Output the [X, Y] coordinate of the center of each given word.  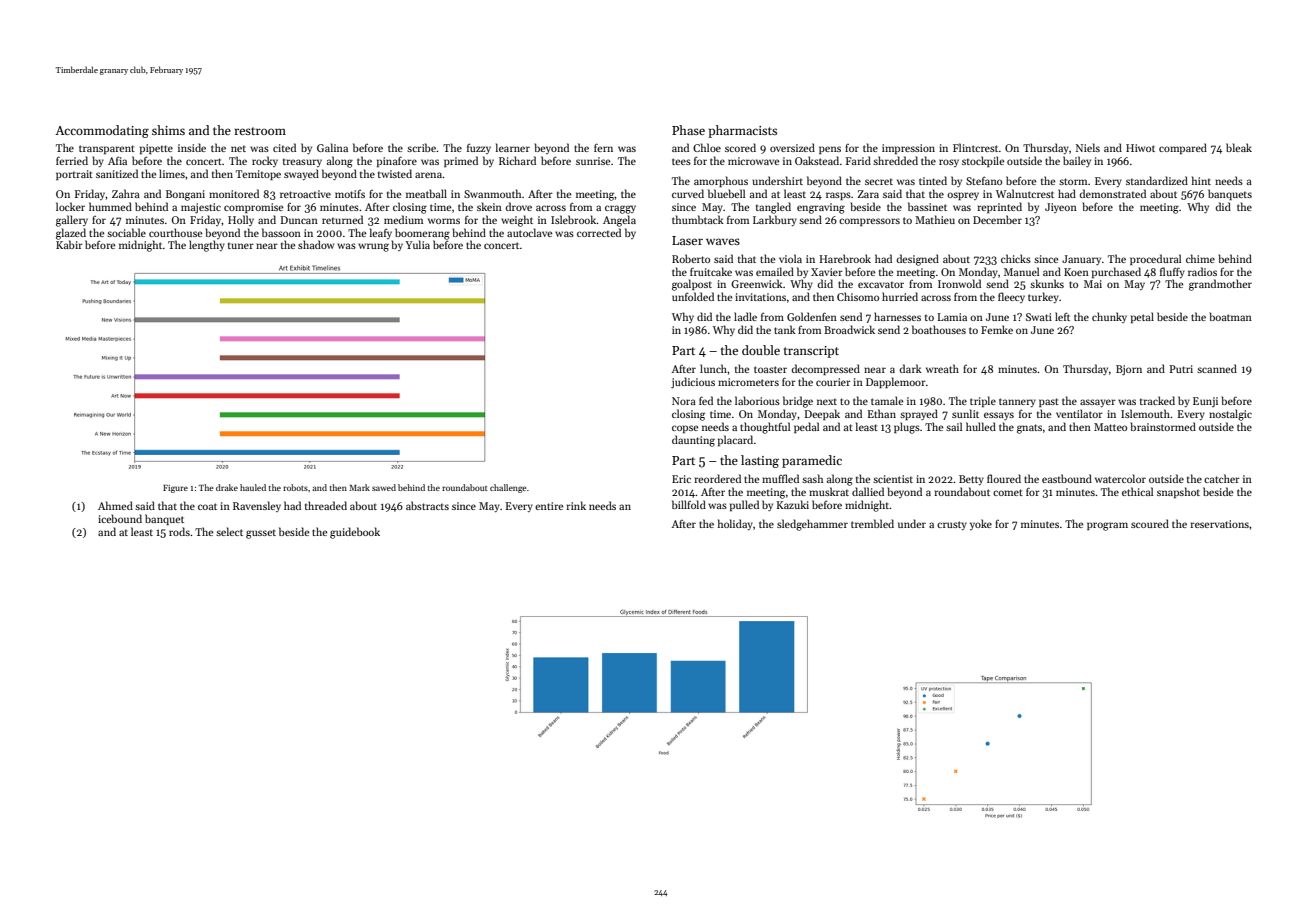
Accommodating [102, 131]
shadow [316, 244]
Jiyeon [1061, 208]
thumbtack [698, 219]
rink [576, 505]
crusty [952, 525]
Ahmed [115, 505]
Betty [971, 480]
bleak [1239, 147]
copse [685, 429]
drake [227, 487]
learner [513, 147]
